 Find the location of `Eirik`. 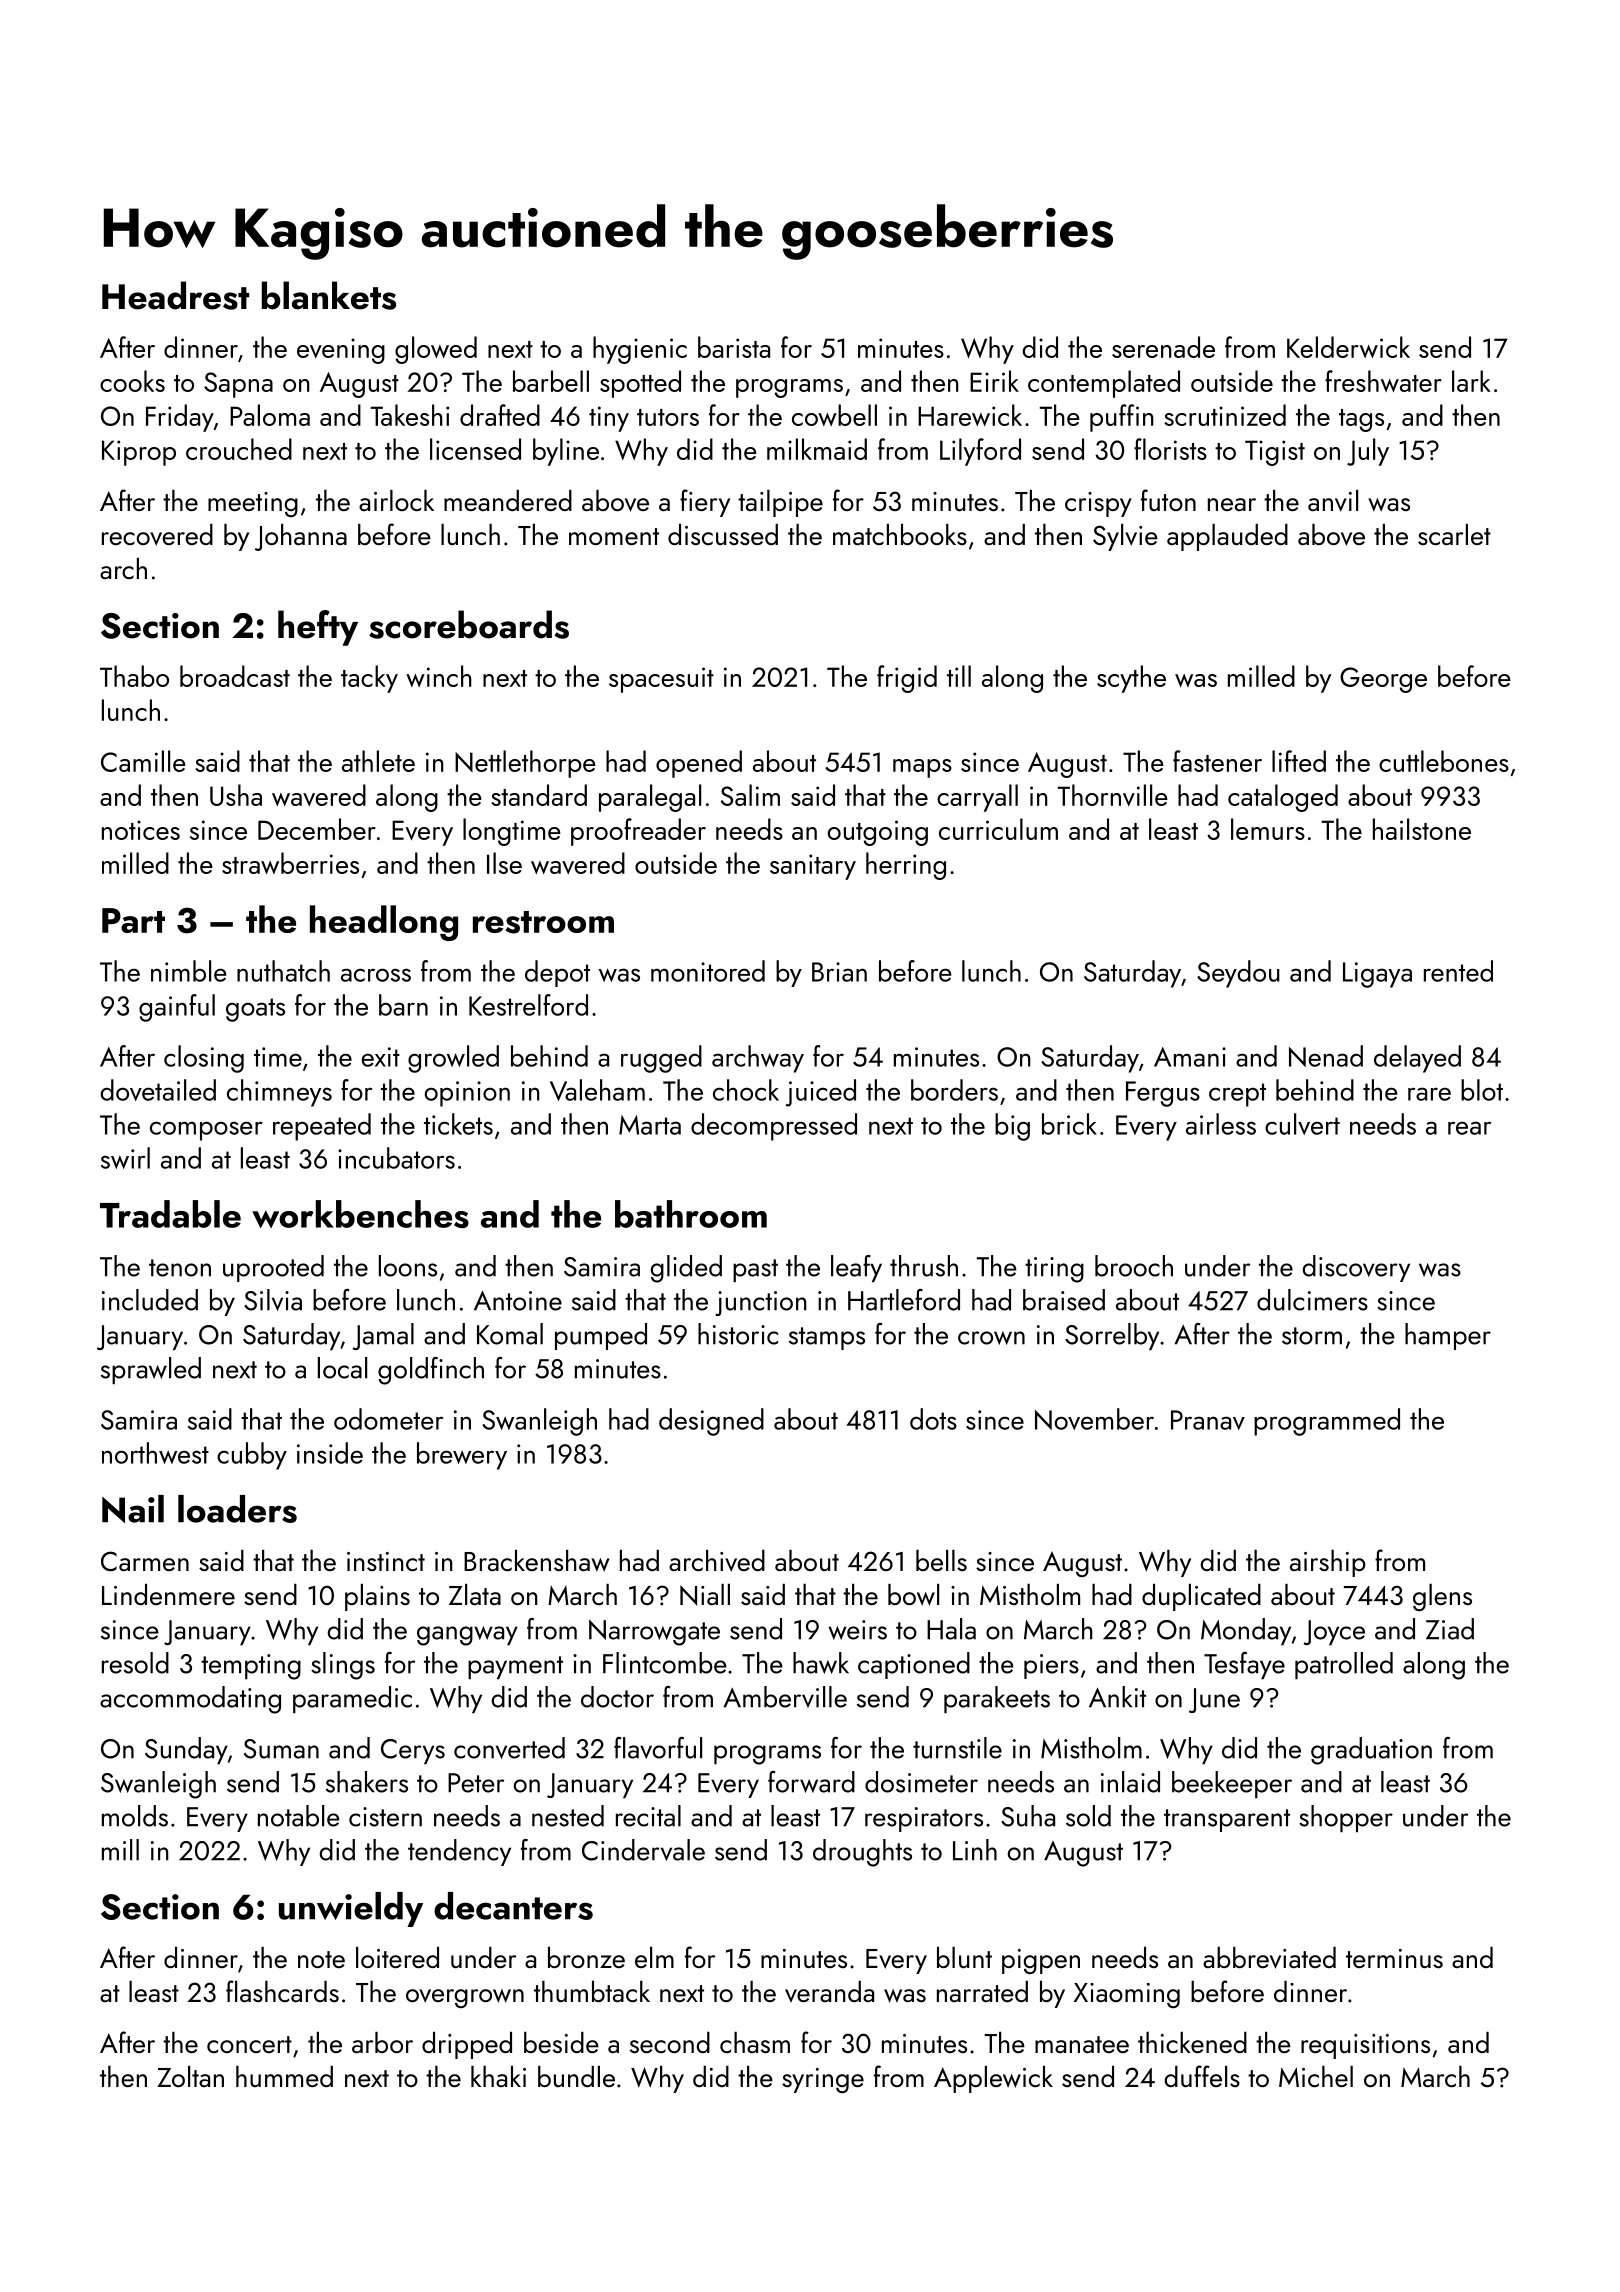

Eirik is located at coordinates (994, 381).
